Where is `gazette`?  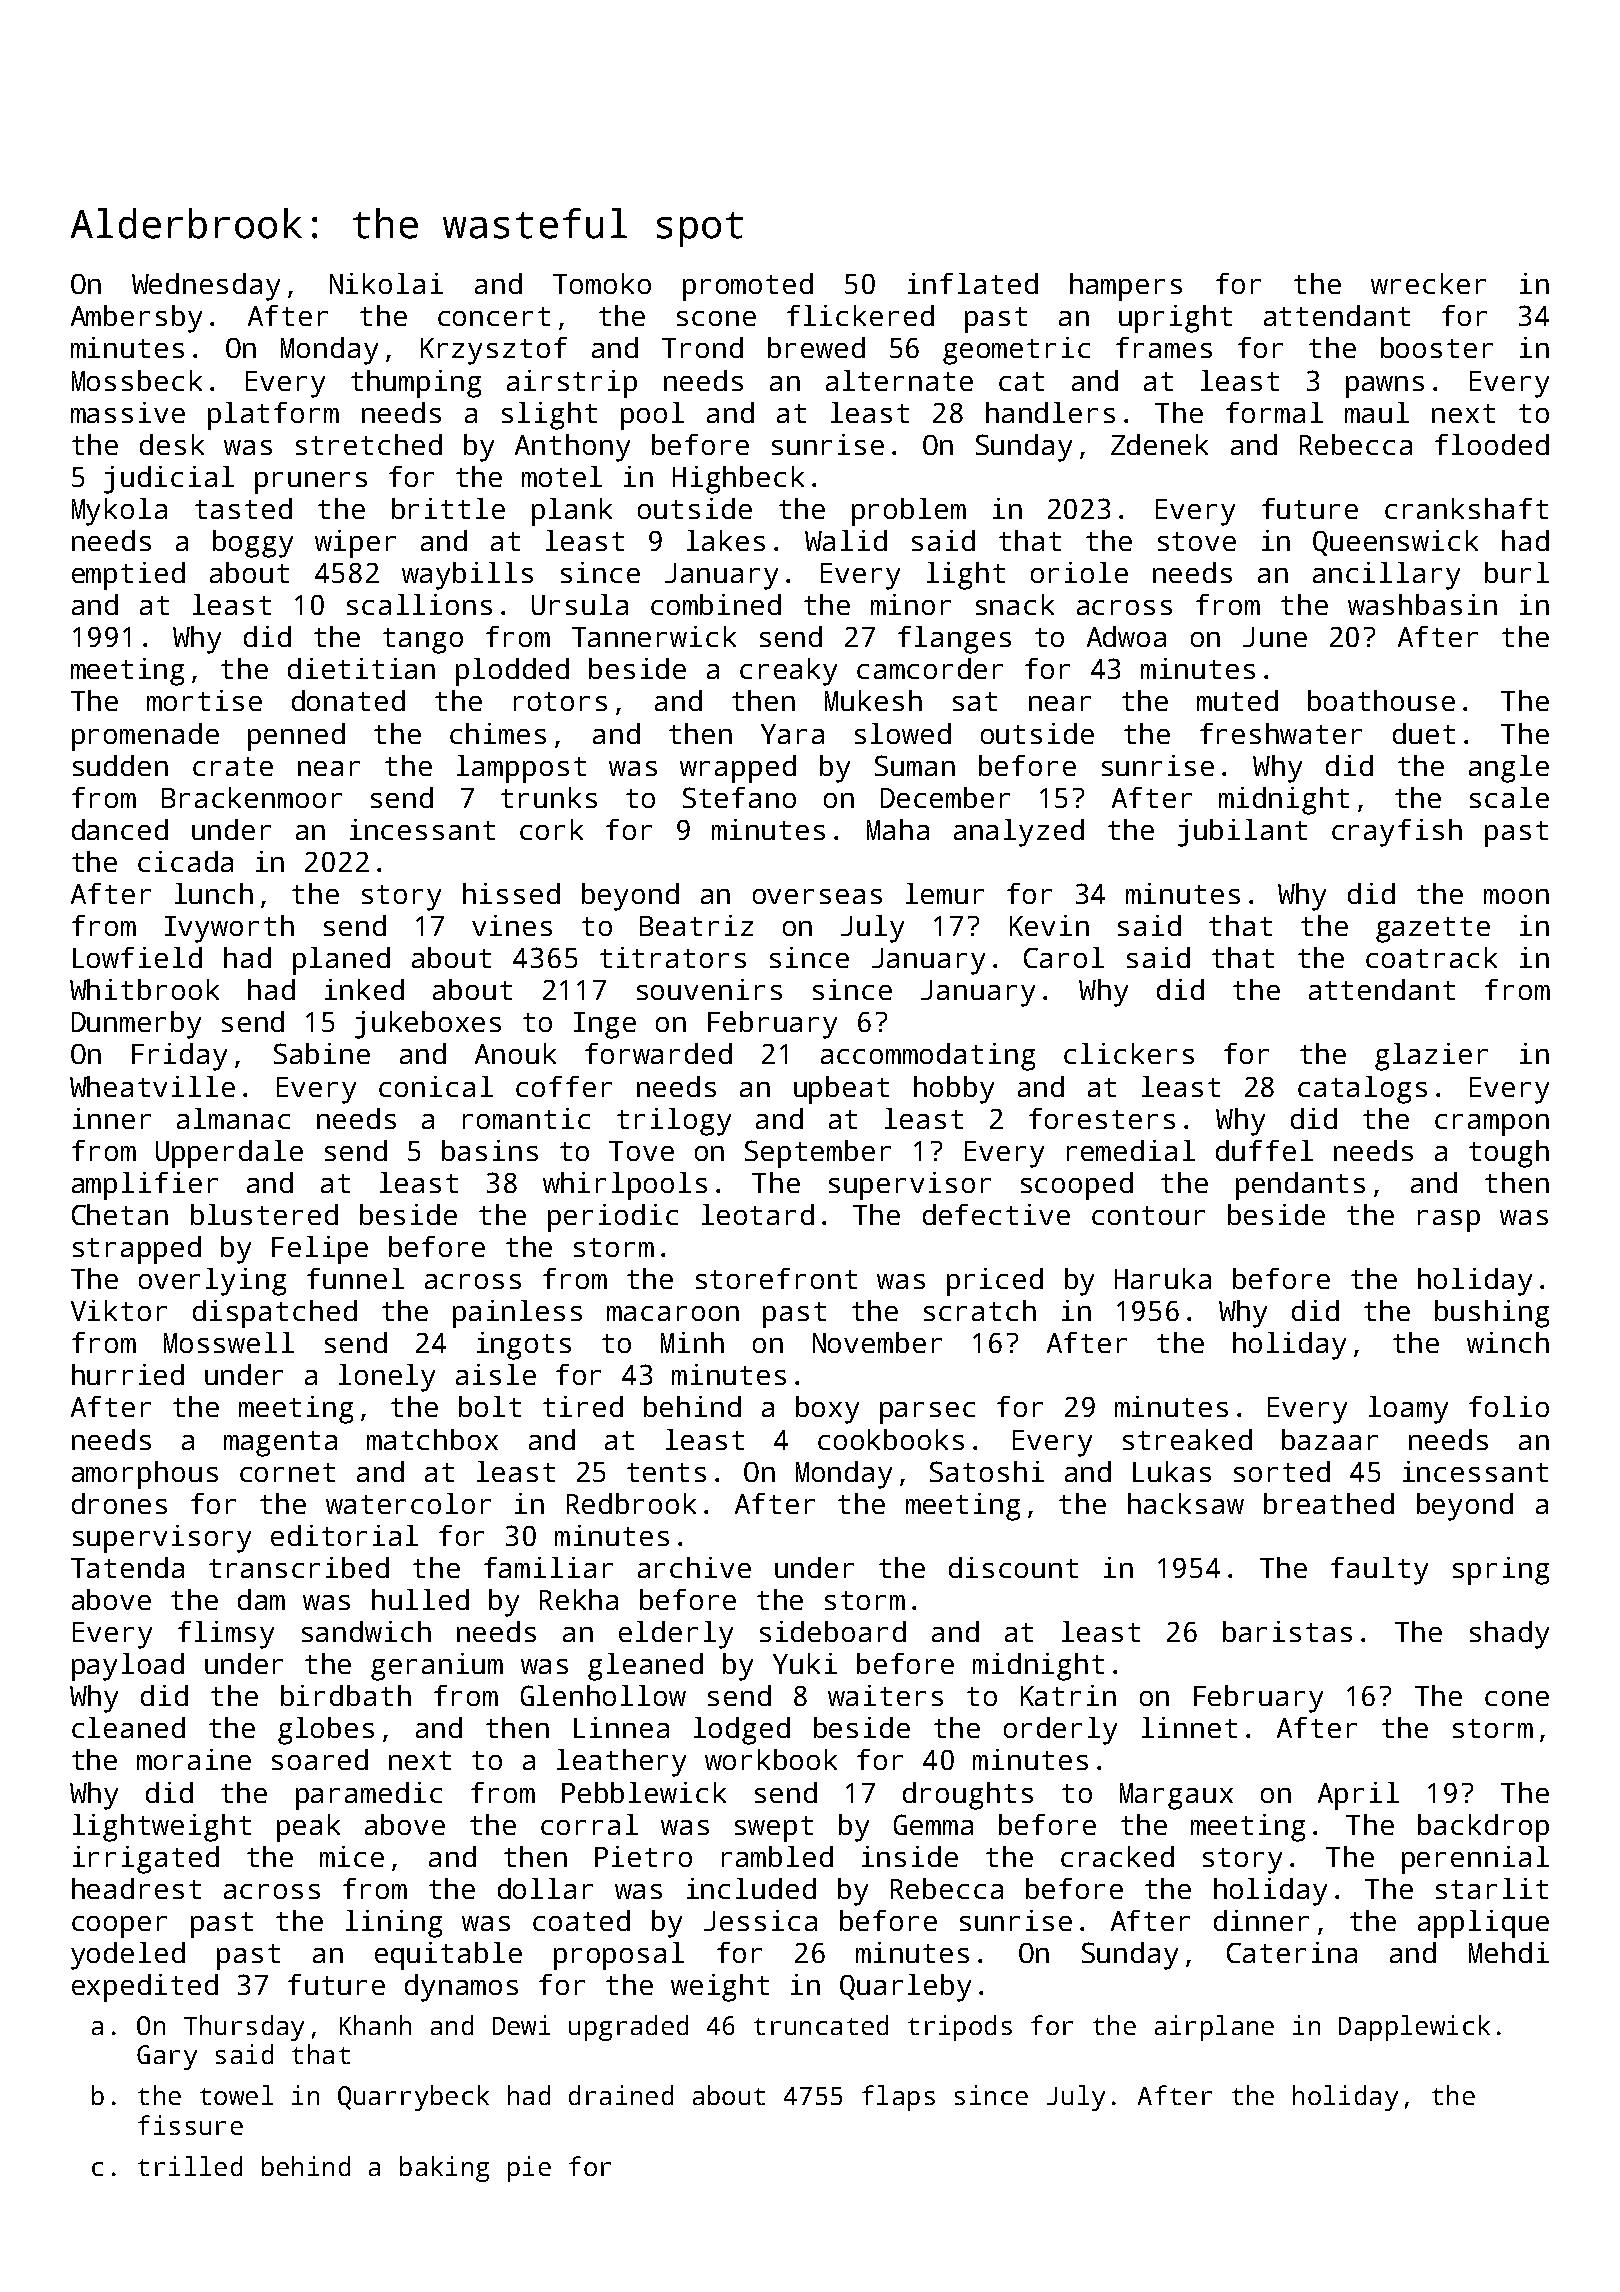
gazette is located at coordinates (1433, 930).
